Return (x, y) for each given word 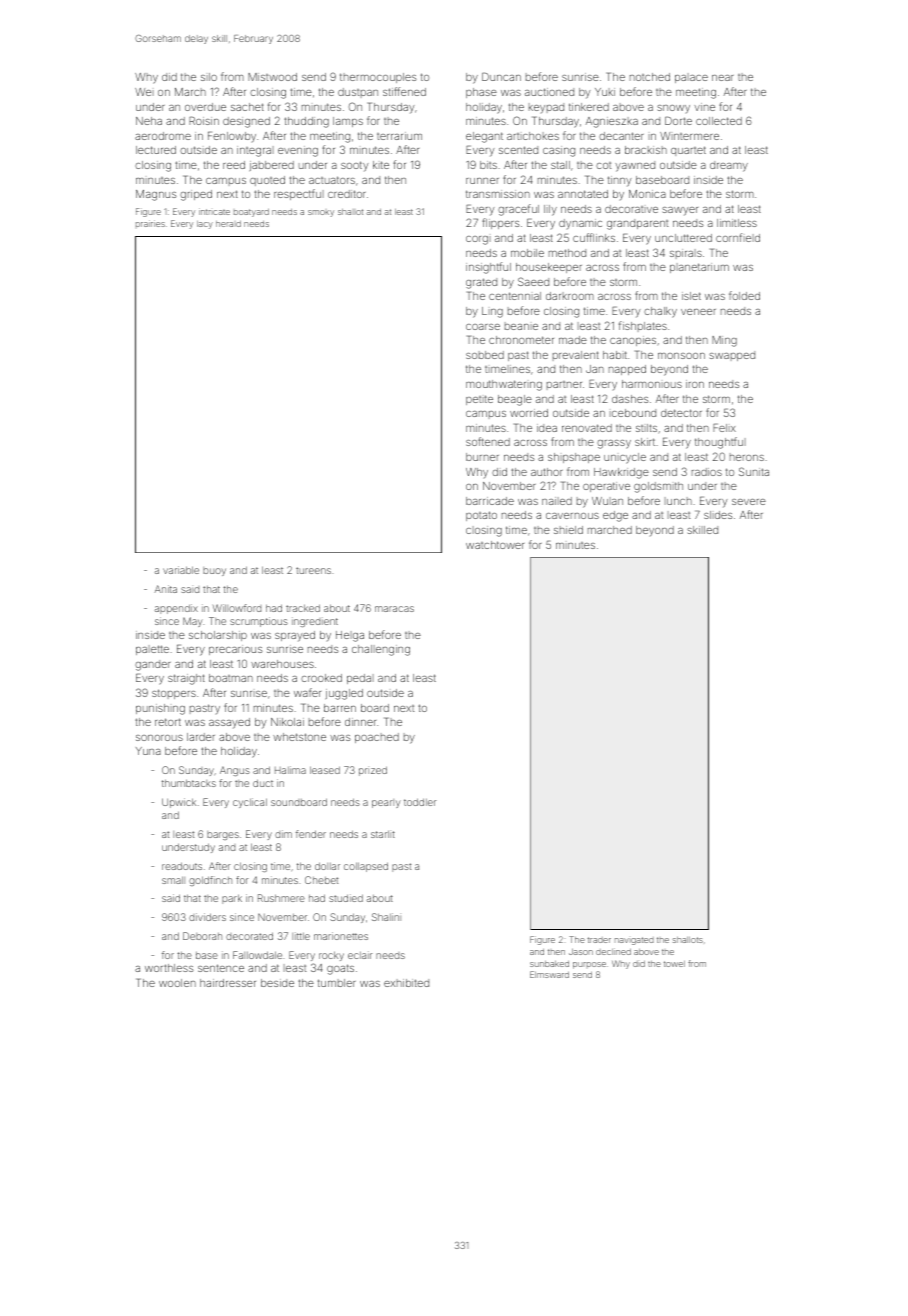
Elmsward (549, 974)
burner (482, 457)
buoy (214, 571)
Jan (595, 369)
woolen (177, 983)
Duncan (501, 77)
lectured (156, 150)
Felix (724, 428)
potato (481, 516)
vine (704, 107)
